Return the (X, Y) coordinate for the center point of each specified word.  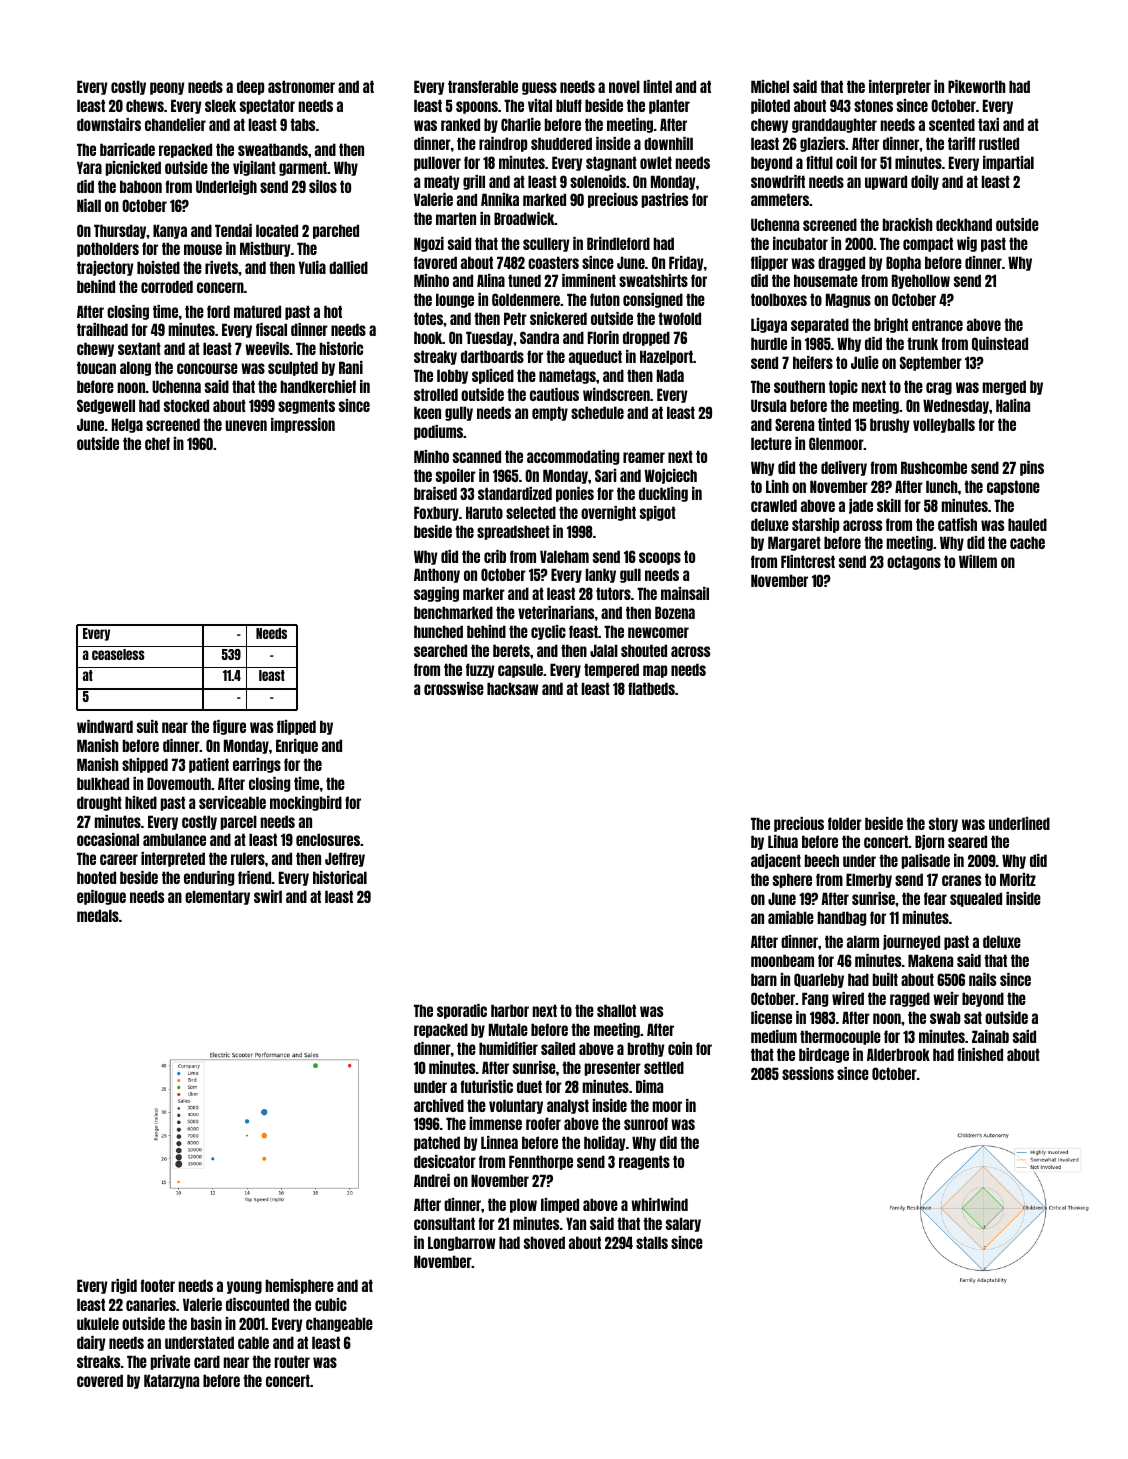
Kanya (170, 231)
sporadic (462, 1011)
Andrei (432, 1180)
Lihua (783, 841)
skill (889, 505)
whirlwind (659, 1204)
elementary (217, 897)
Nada (670, 375)
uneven (246, 425)
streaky (435, 357)
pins (1032, 468)
